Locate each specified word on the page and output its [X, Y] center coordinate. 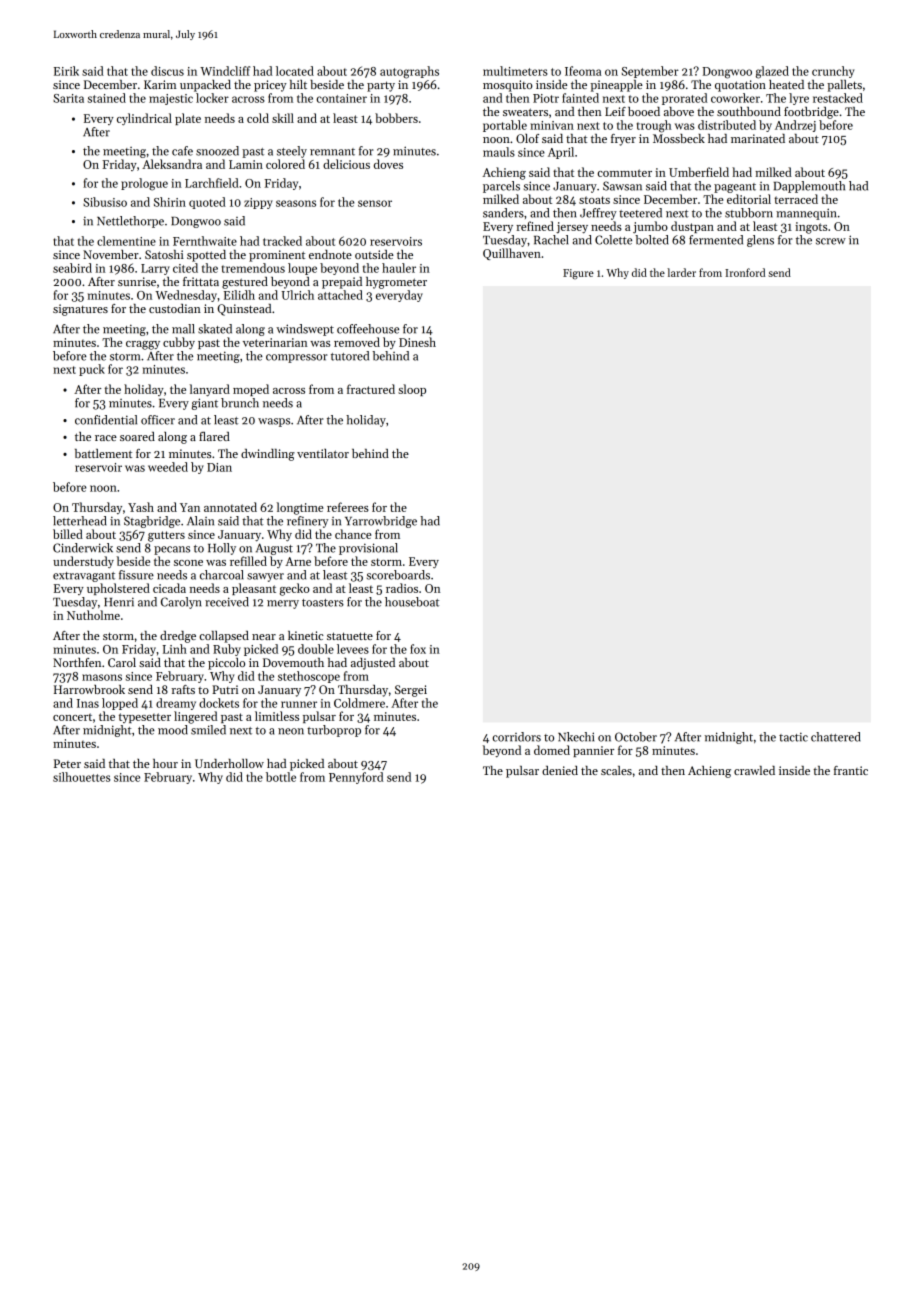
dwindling [268, 455]
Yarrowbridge [381, 522]
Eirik [66, 71]
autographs [409, 72]
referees [348, 507]
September [650, 72]
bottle [281, 777]
